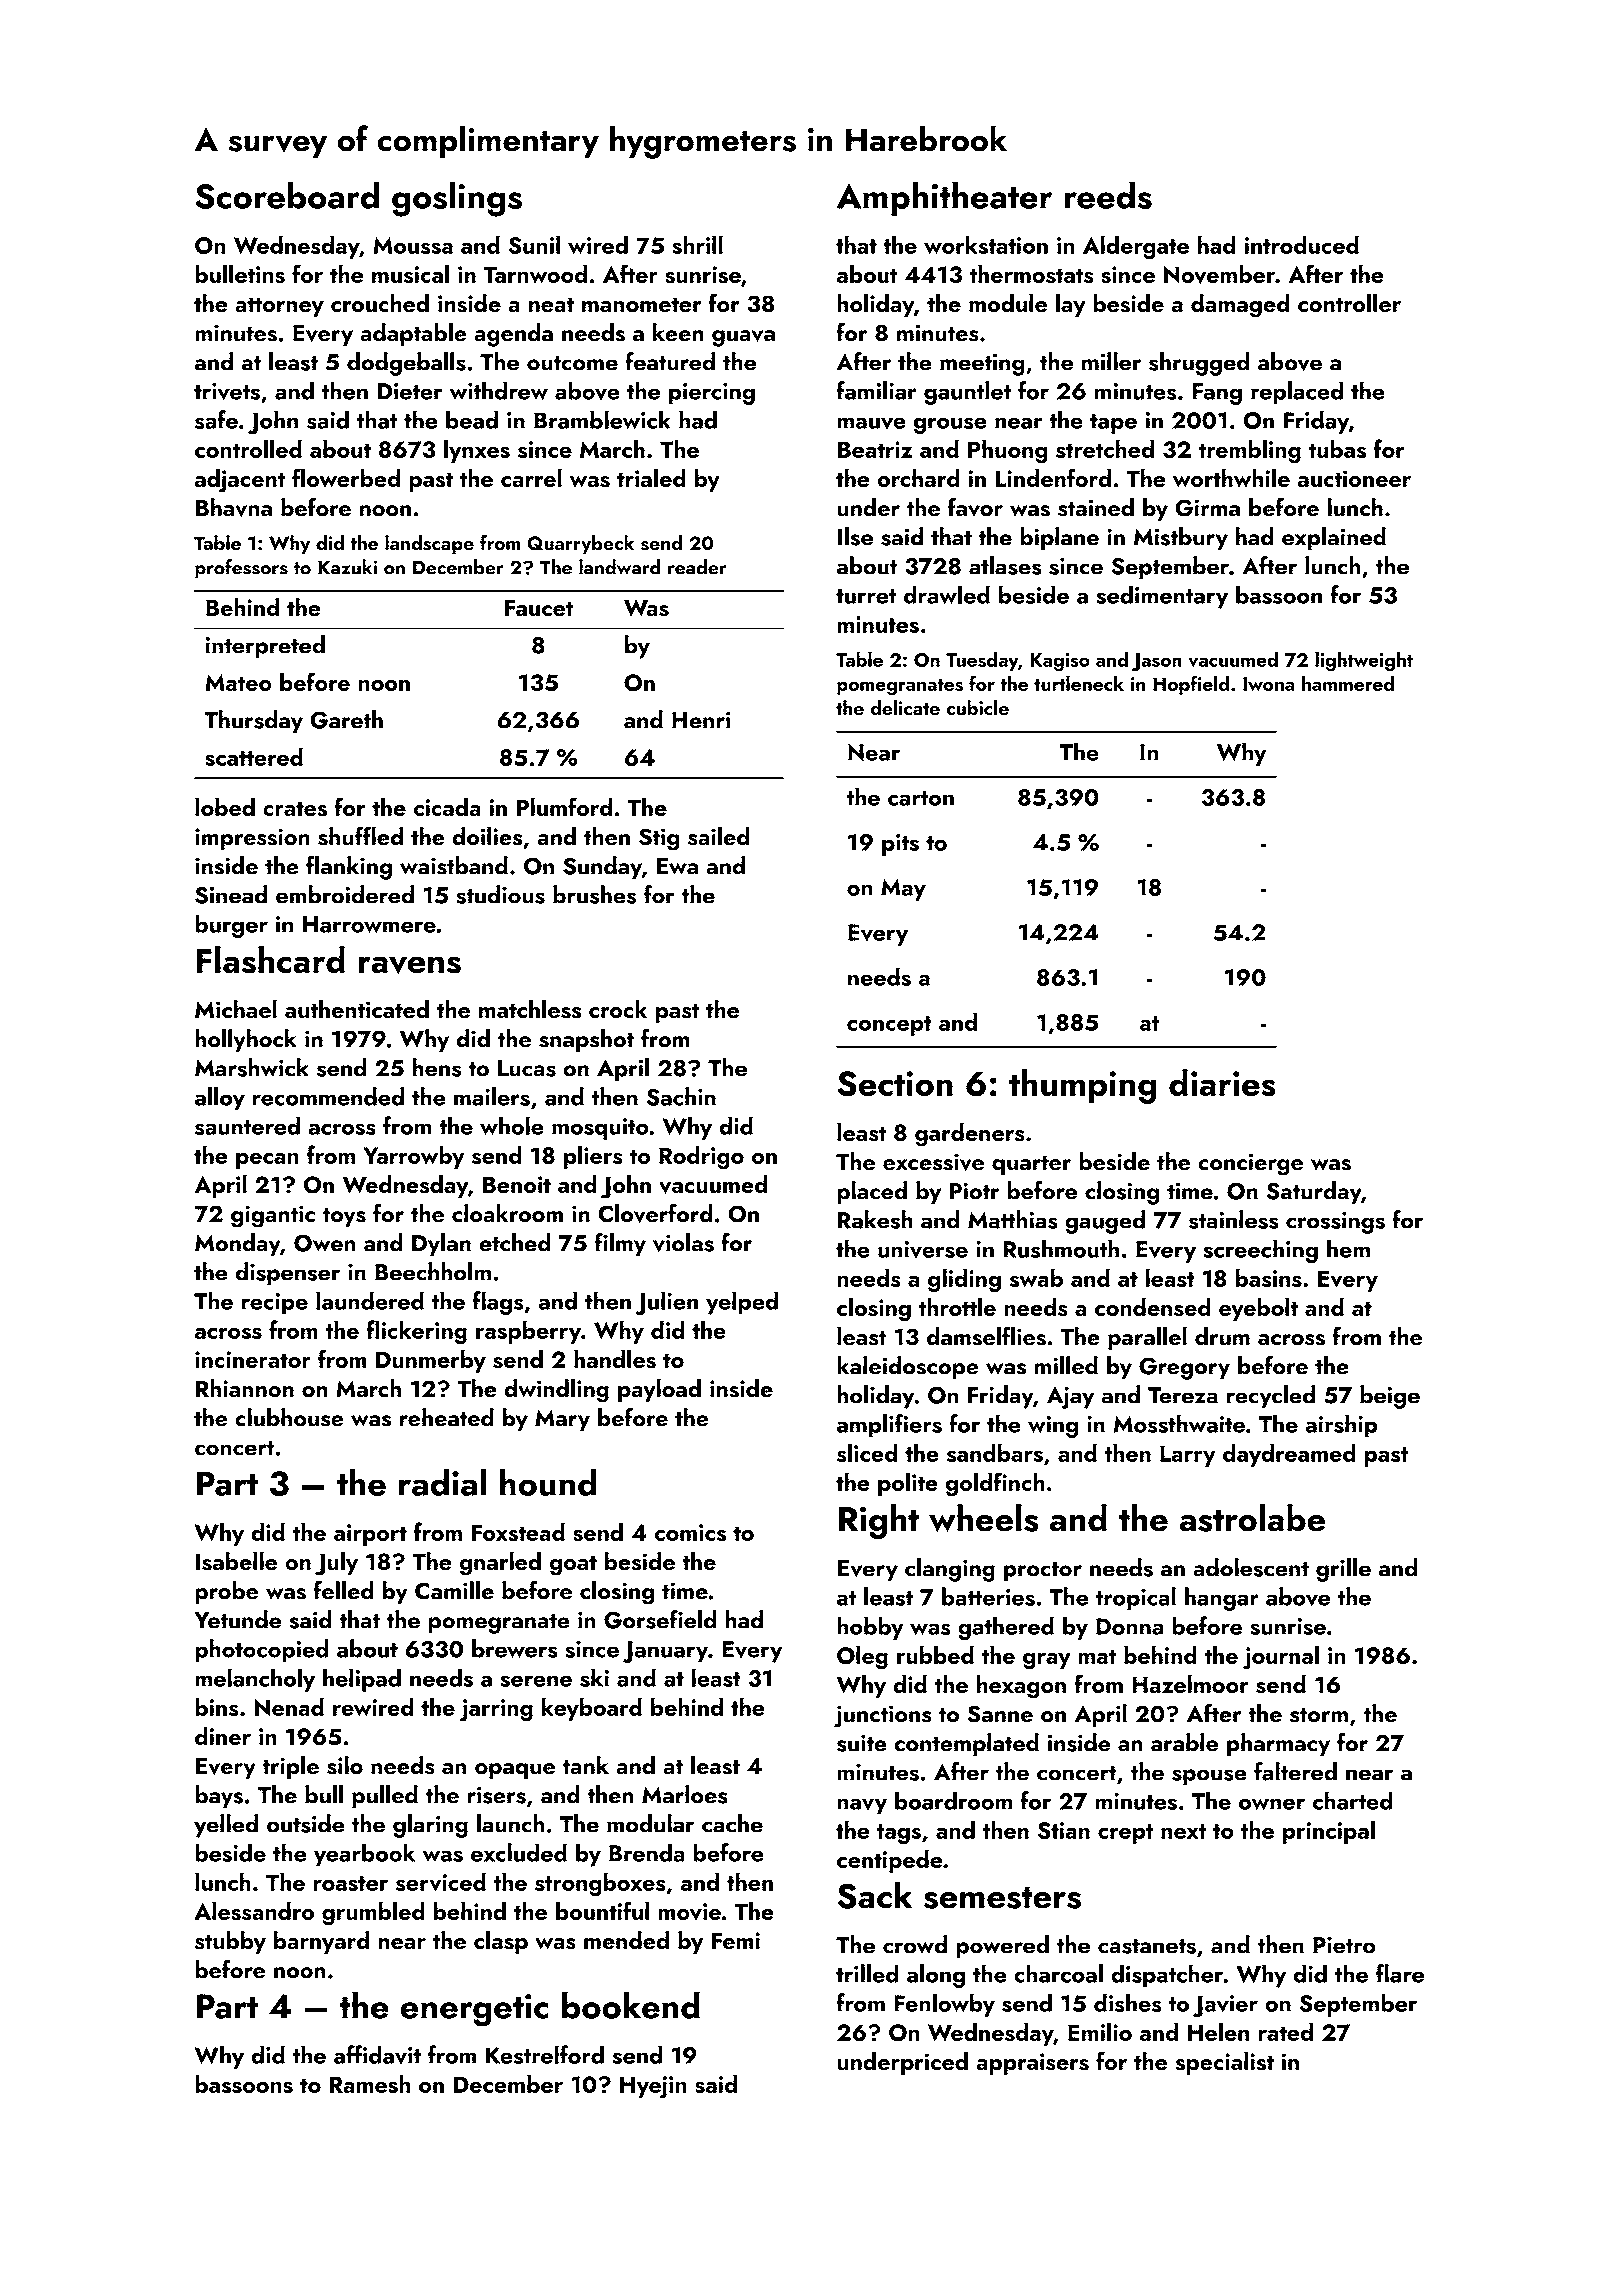 This document has height=2292, width=1620. Describe the element at coordinates (1147, 1946) in the document. I see `castanets` at that location.
